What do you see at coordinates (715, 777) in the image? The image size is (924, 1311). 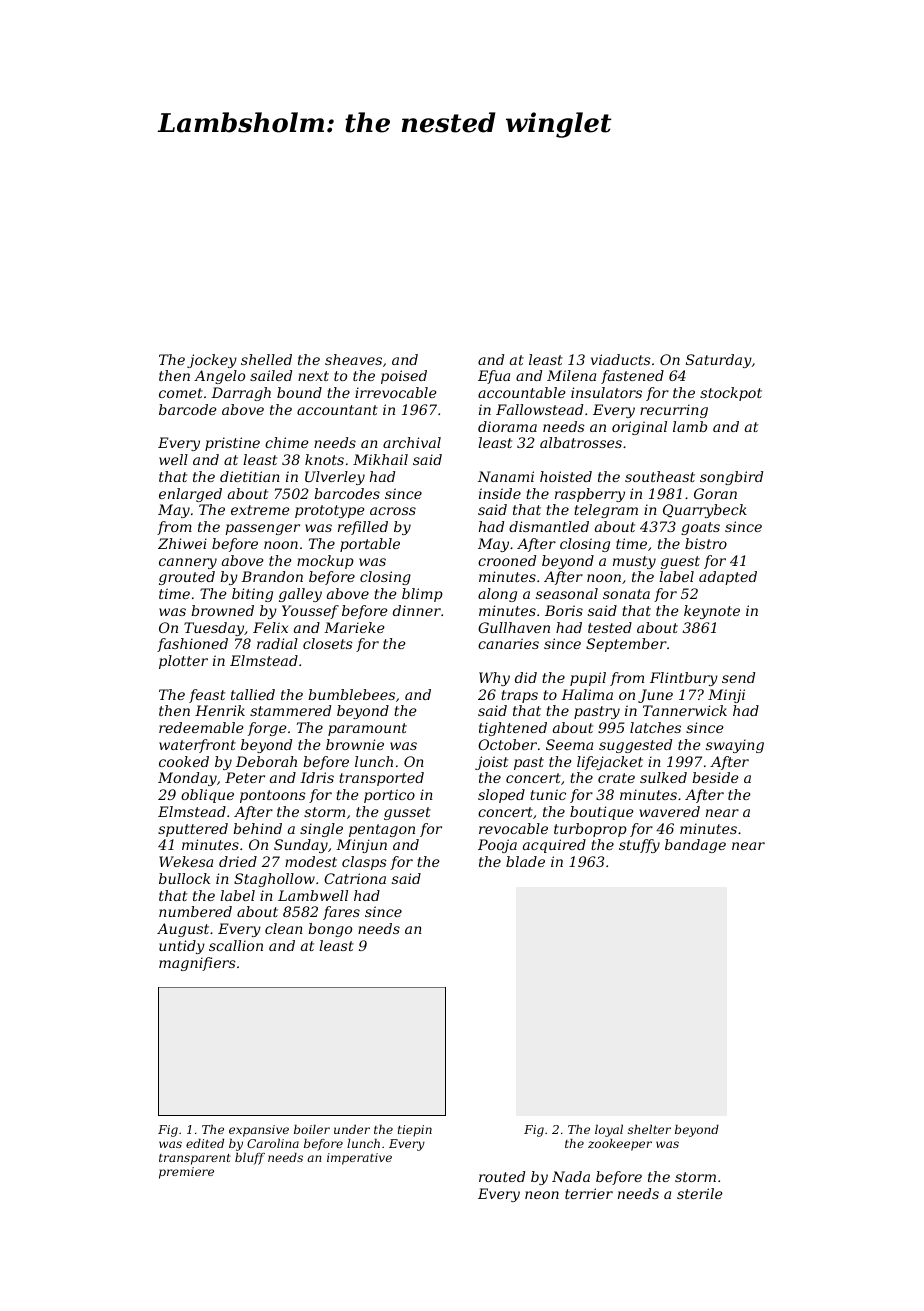 I see `beside` at bounding box center [715, 777].
